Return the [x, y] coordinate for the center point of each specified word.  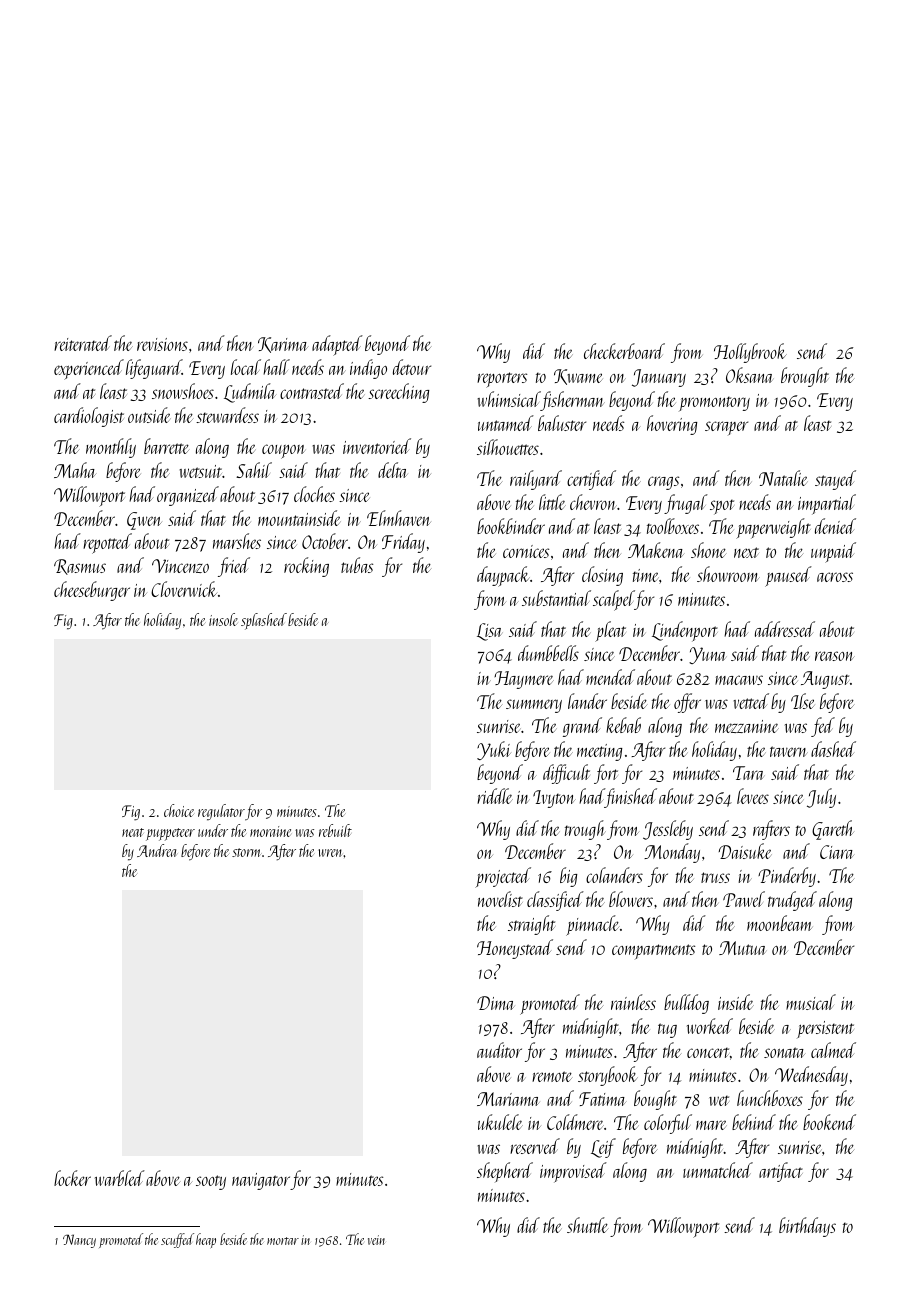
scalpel [614, 600]
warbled [120, 1178]
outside [149, 415]
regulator [221, 812]
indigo [368, 369]
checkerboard [624, 351]
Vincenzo [180, 566]
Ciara [837, 852]
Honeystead [515, 949]
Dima [496, 1003]
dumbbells [548, 653]
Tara [748, 773]
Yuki [494, 750]
